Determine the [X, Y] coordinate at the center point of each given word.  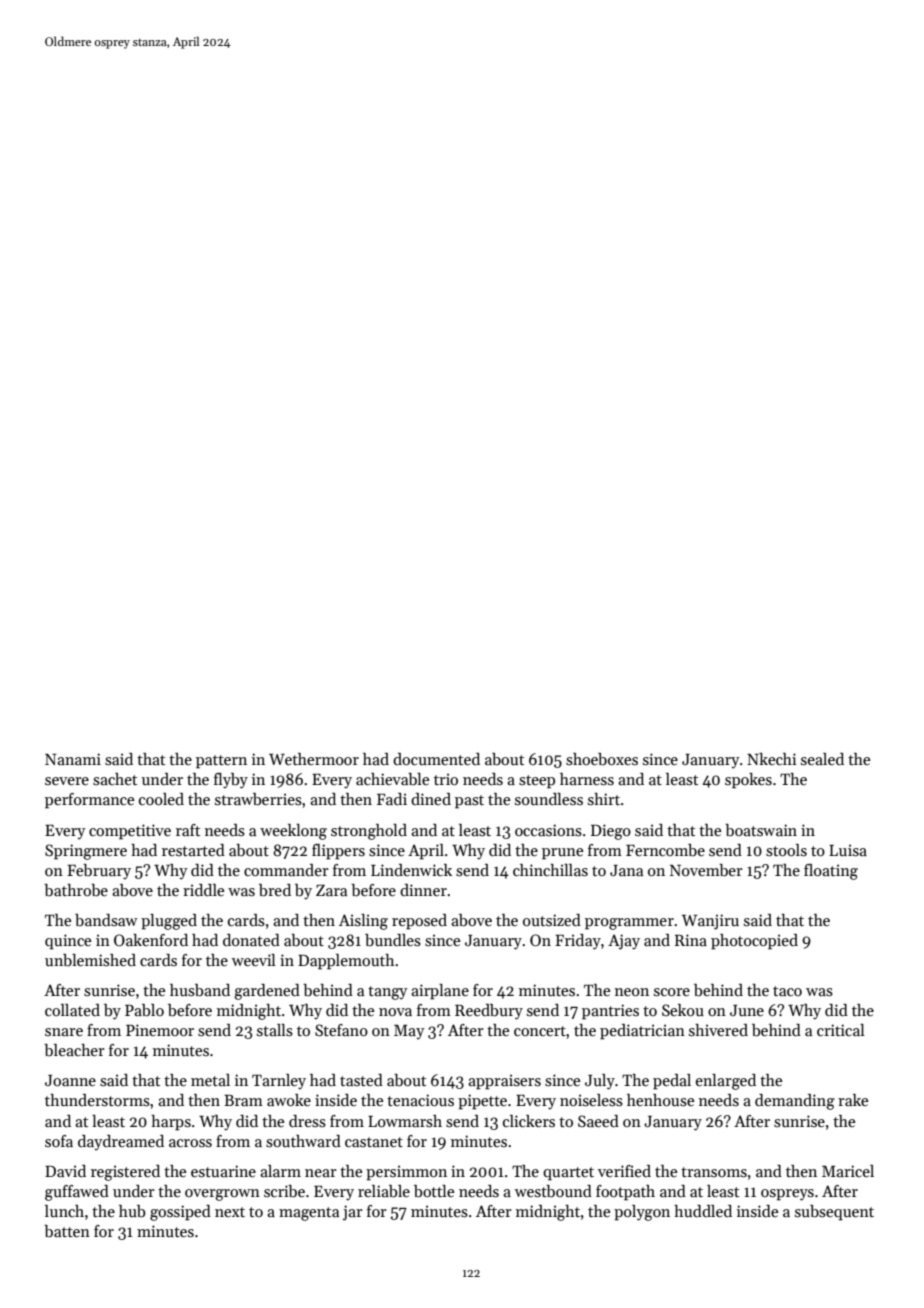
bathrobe [76, 890]
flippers [338, 852]
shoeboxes [602, 759]
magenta [309, 1214]
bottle [434, 1191]
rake [853, 1100]
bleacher [74, 1050]
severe [67, 781]
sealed [822, 759]
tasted [361, 1080]
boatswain [761, 830]
